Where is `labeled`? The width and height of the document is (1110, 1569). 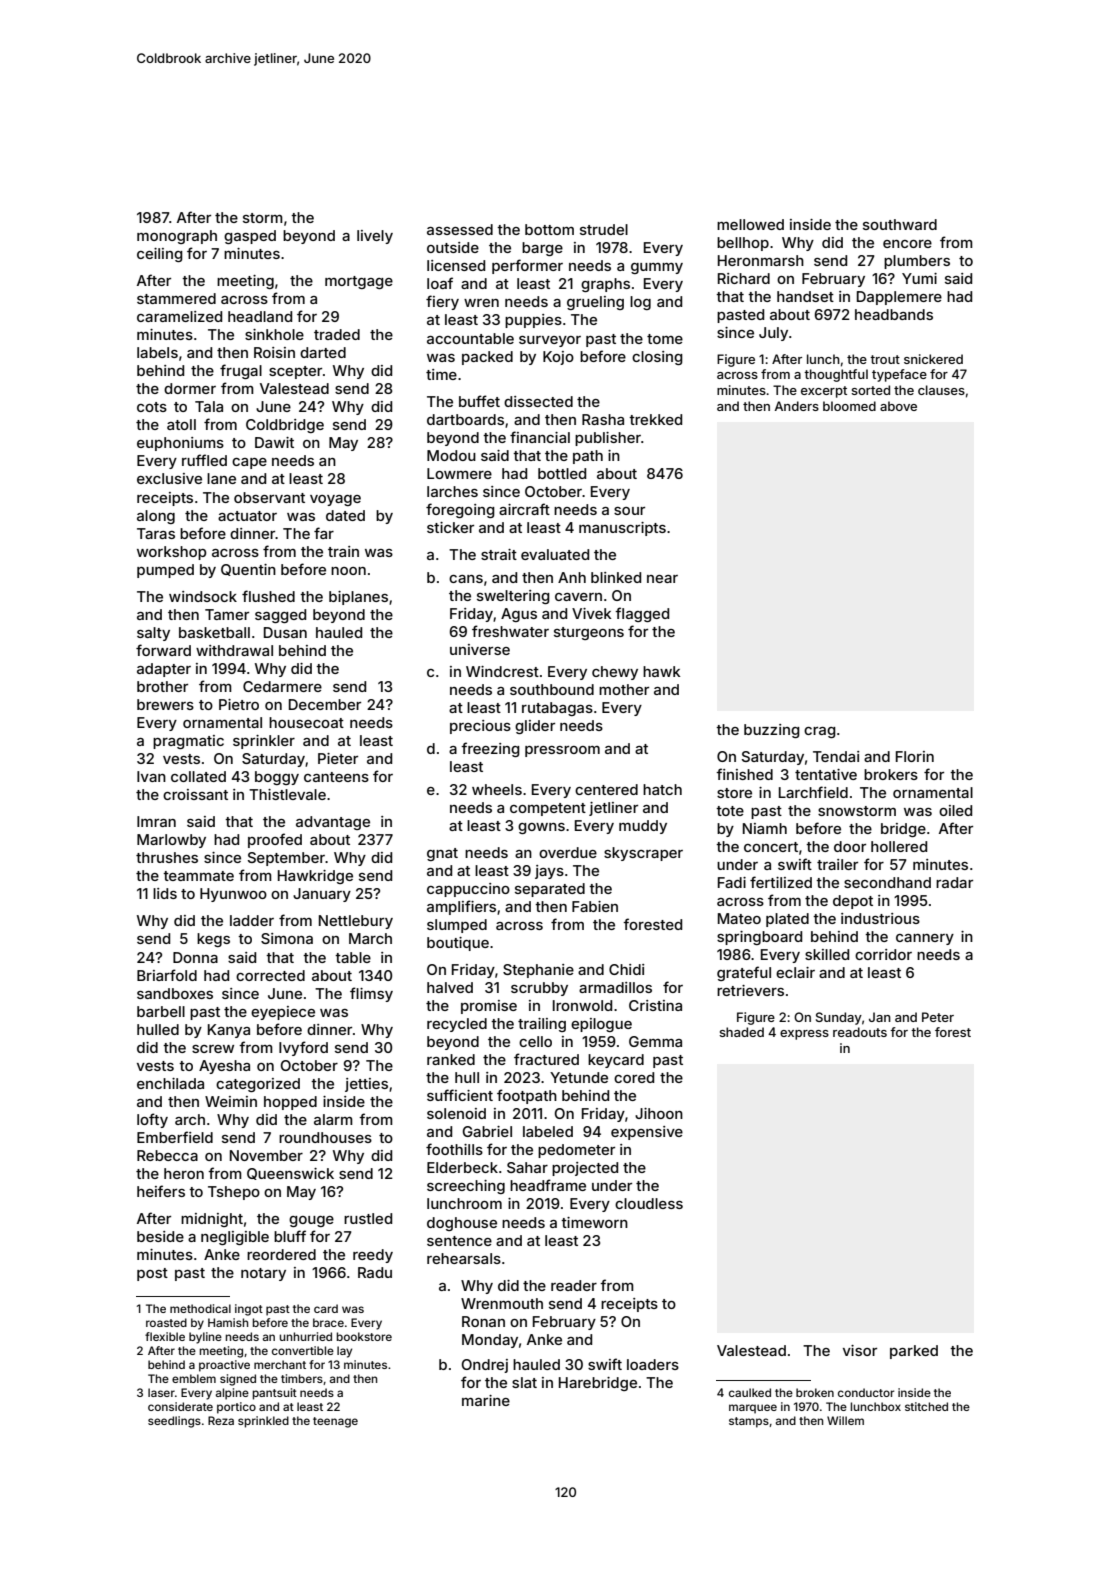 labeled is located at coordinates (548, 1131).
